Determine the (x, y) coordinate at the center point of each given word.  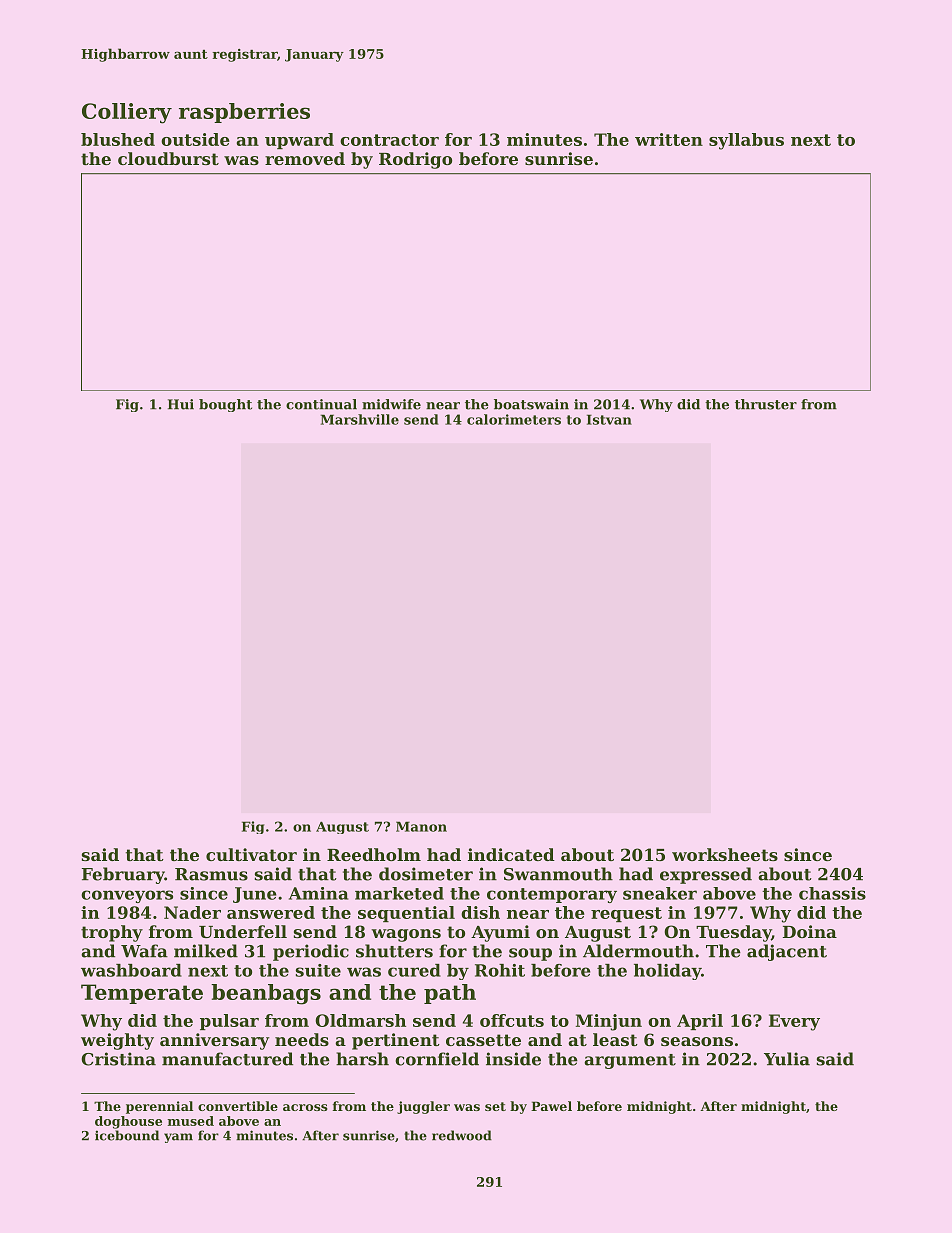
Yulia (787, 1059)
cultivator (251, 854)
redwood (462, 1135)
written (669, 139)
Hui (181, 404)
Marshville (360, 419)
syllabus (746, 141)
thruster (766, 404)
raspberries (244, 113)
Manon (421, 826)
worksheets (725, 854)
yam (178, 1138)
